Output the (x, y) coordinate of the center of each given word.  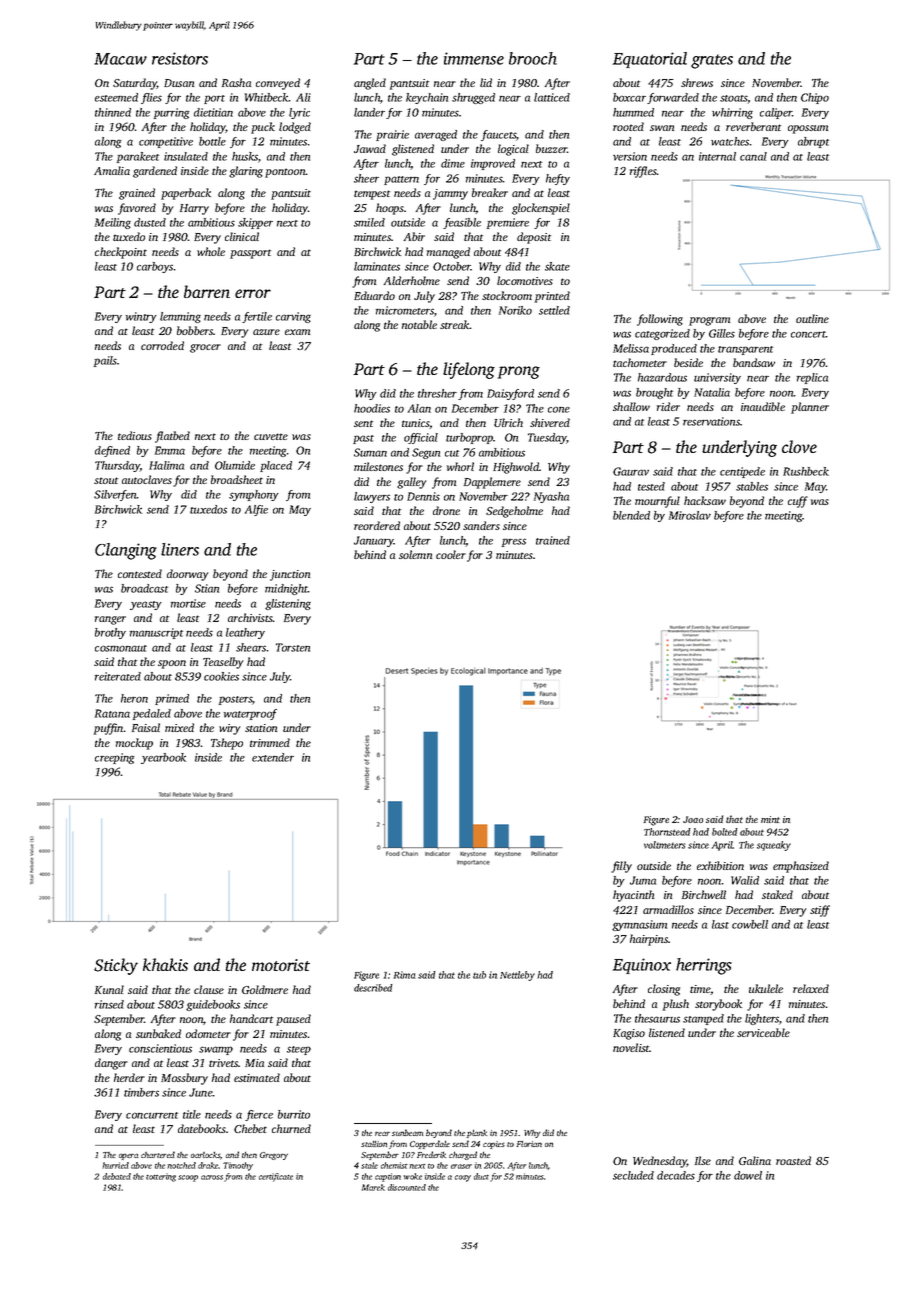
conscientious (160, 1048)
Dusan (179, 83)
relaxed (811, 988)
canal (753, 156)
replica (812, 378)
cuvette (271, 436)
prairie (392, 135)
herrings (704, 966)
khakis (165, 964)
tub (479, 975)
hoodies (372, 408)
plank (477, 1133)
